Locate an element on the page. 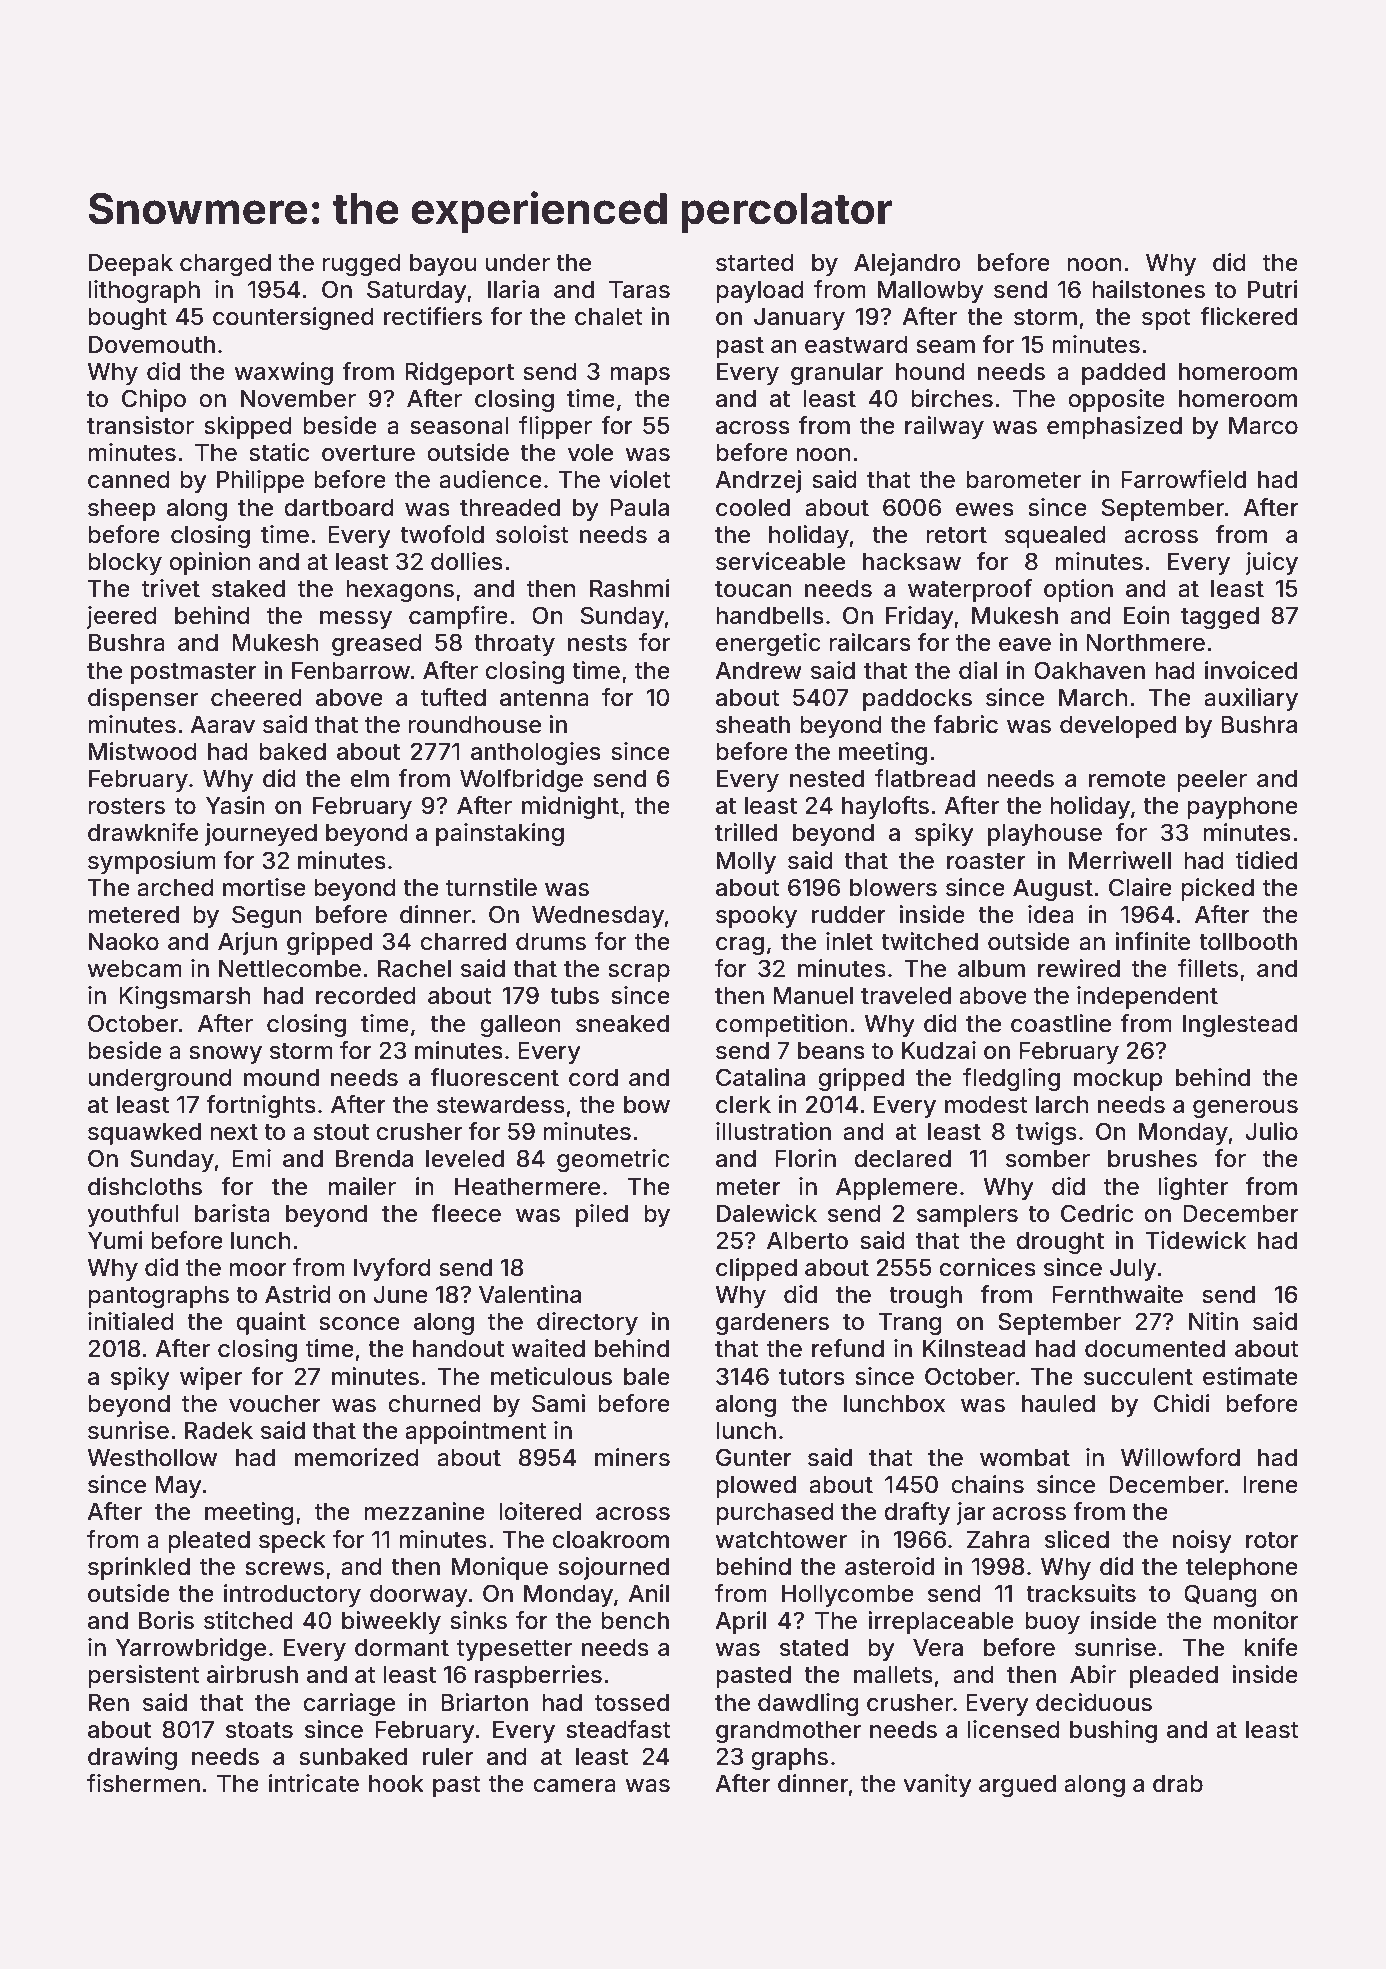  Arjun is located at coordinates (247, 943).
